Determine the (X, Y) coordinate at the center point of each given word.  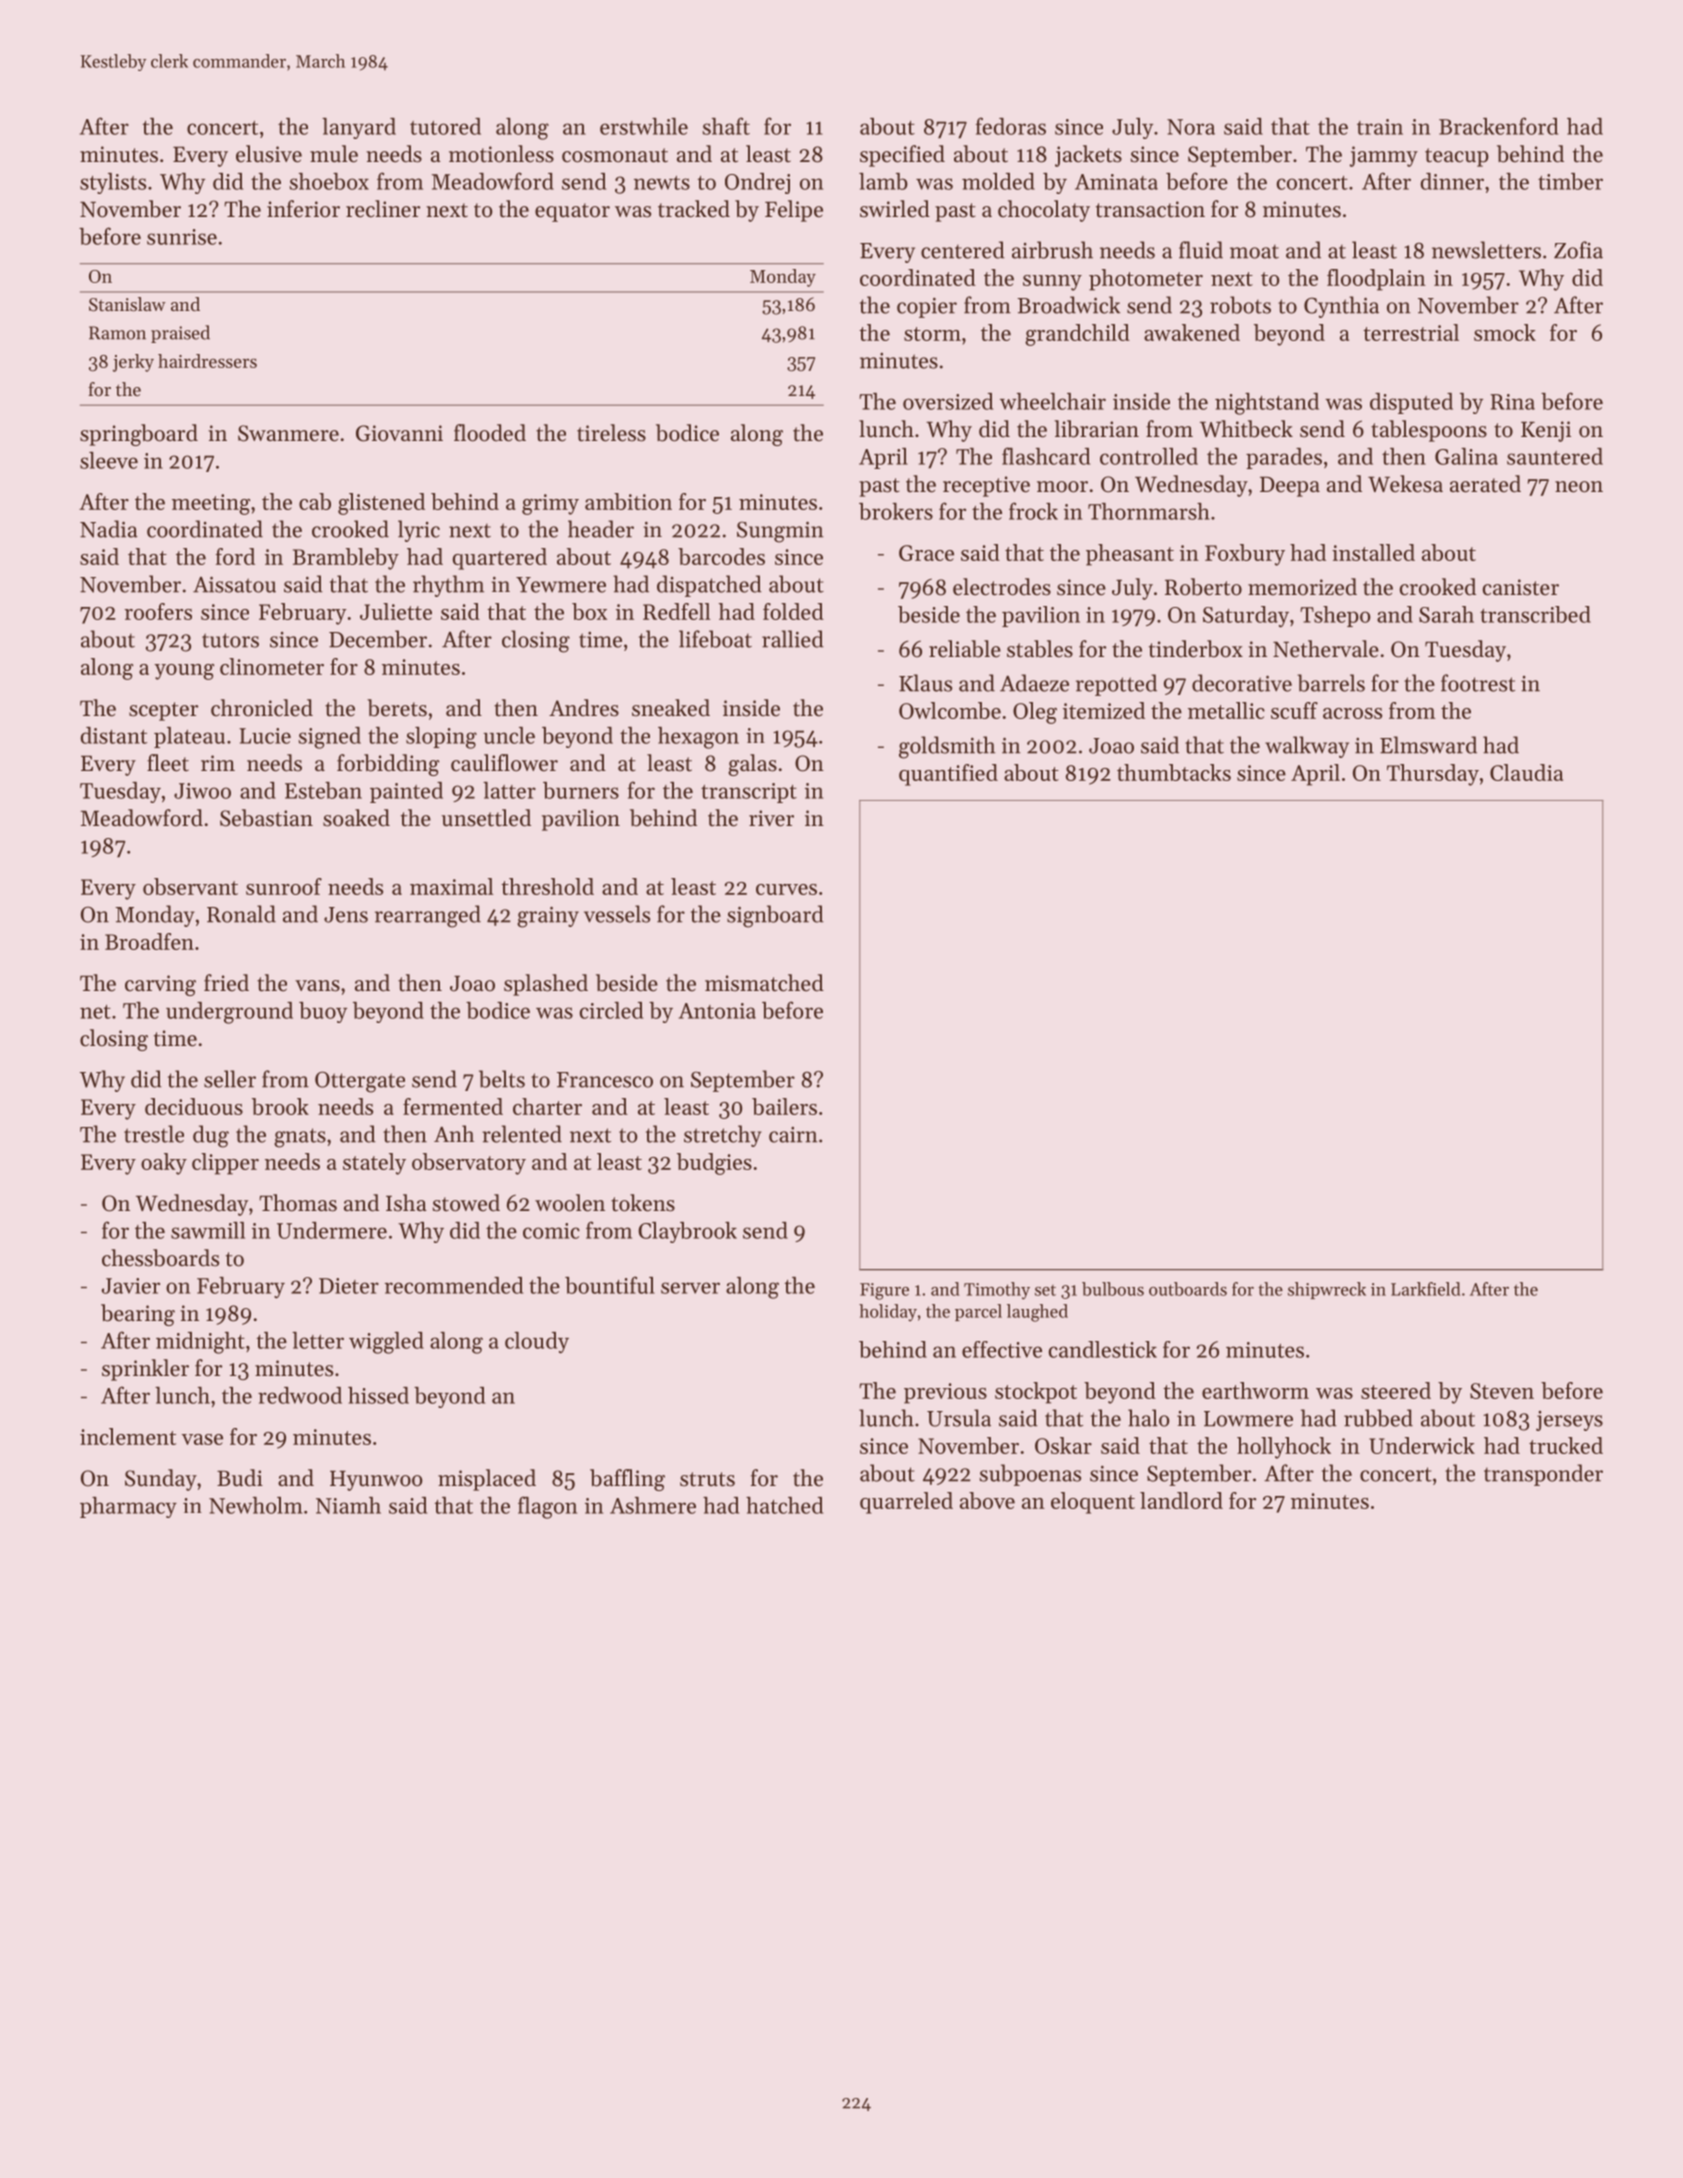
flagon (547, 1507)
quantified (948, 775)
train (1380, 127)
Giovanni (399, 433)
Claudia (1526, 772)
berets (397, 708)
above (987, 1500)
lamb (883, 181)
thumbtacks (1174, 772)
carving (160, 985)
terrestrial (1411, 332)
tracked (694, 209)
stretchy (723, 1136)
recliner (383, 209)
